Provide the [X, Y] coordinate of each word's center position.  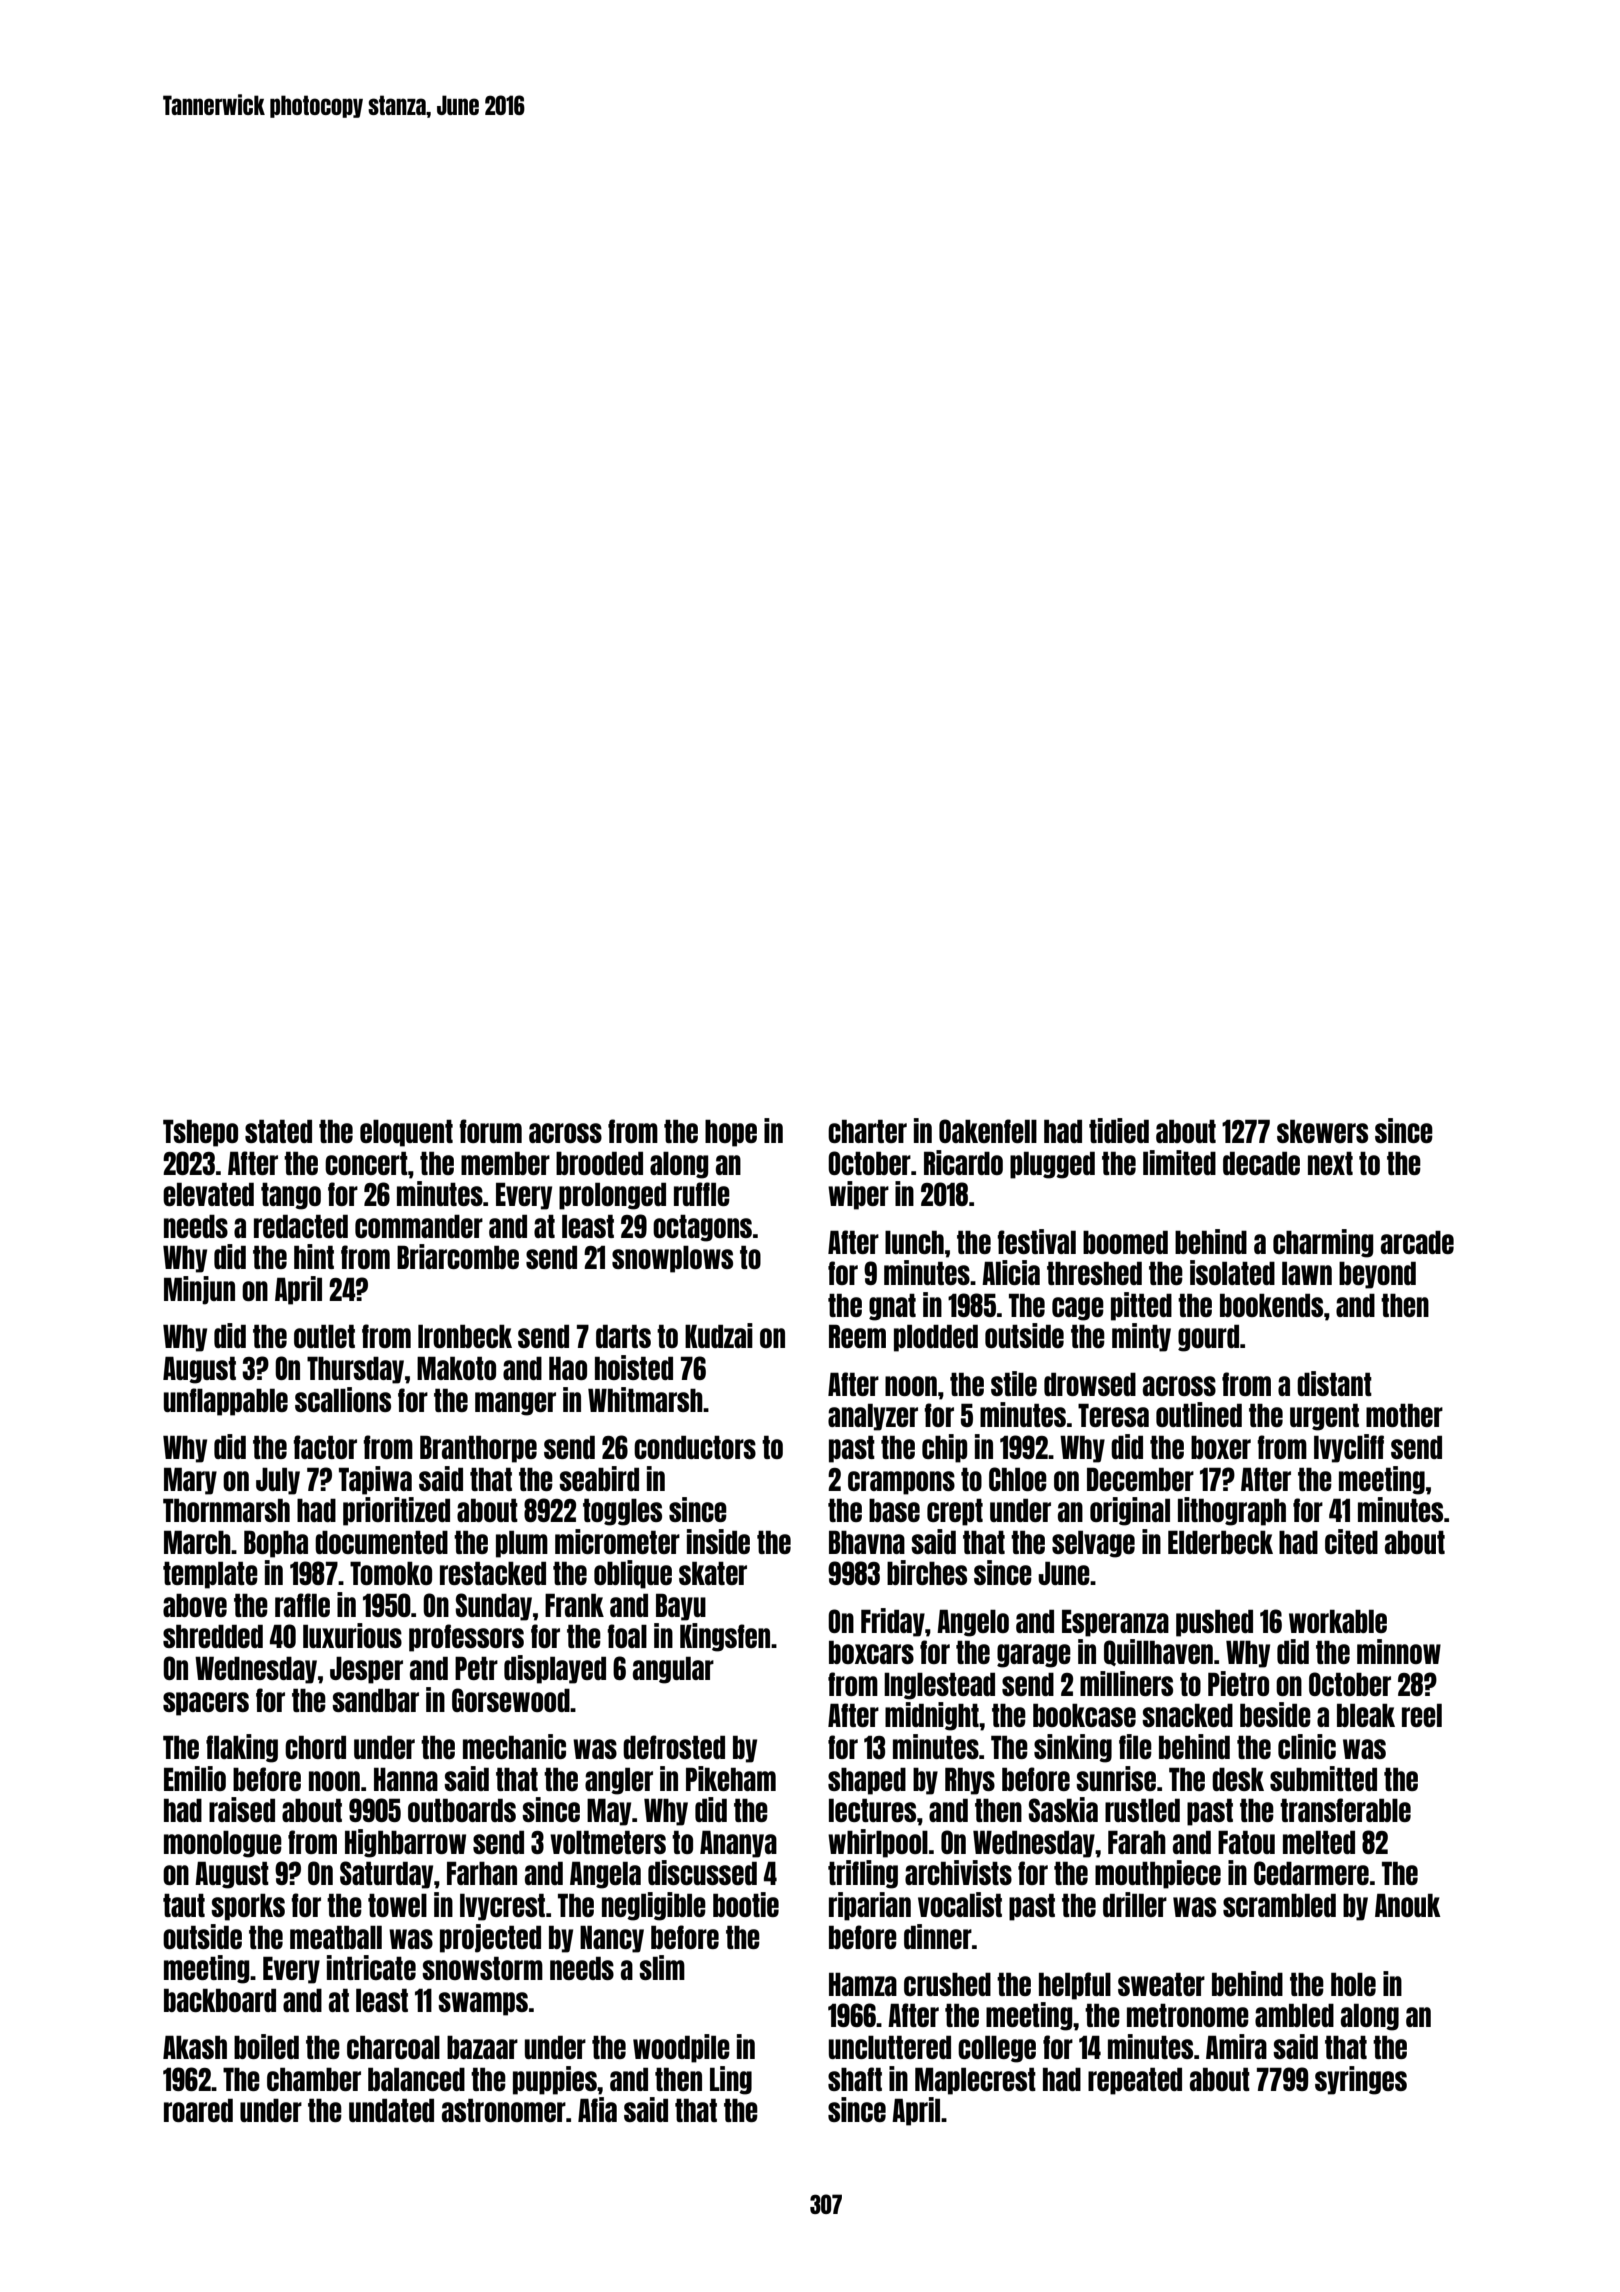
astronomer [504, 2110]
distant [1334, 1383]
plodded [936, 1338]
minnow [1399, 1651]
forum [490, 1131]
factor [325, 1447]
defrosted [674, 1747]
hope [731, 1133]
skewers [1322, 1131]
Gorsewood [511, 1700]
